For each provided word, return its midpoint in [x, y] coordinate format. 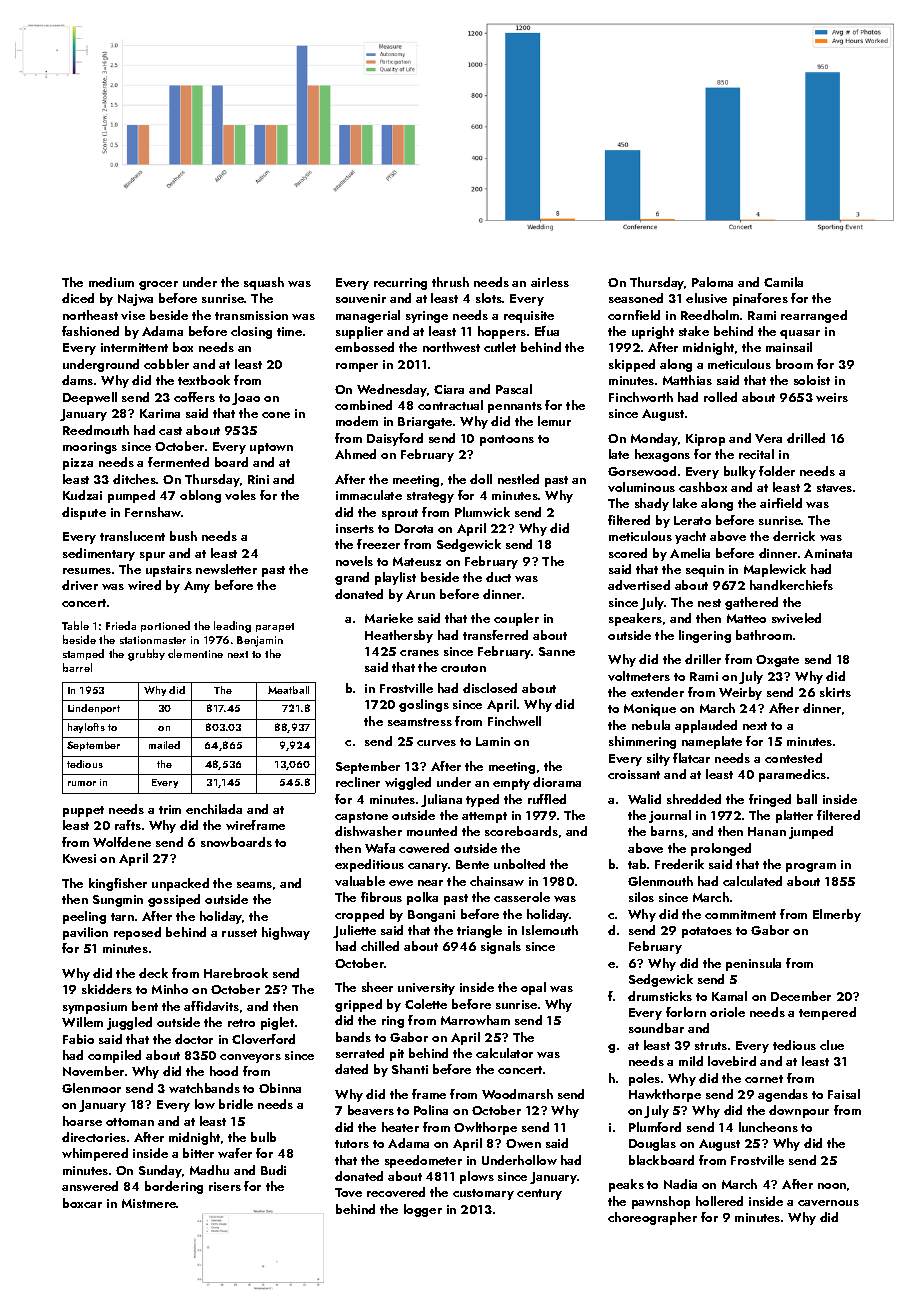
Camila [783, 282]
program [811, 867]
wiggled [408, 783]
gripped [358, 1005]
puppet [83, 811]
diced [78, 298]
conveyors [250, 1058]
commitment [740, 914]
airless [550, 282]
